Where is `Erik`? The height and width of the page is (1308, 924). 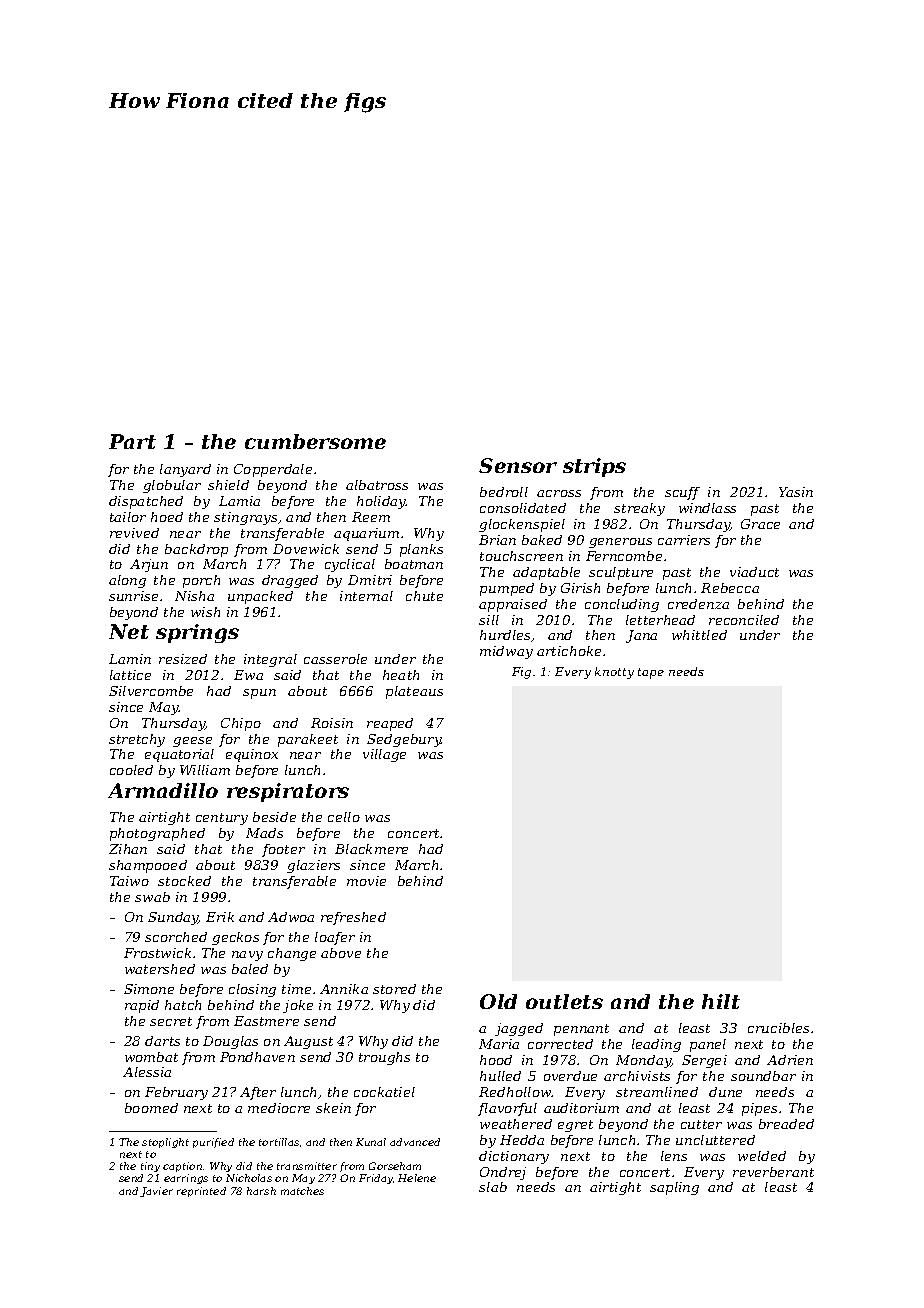 Erik is located at coordinates (220, 917).
